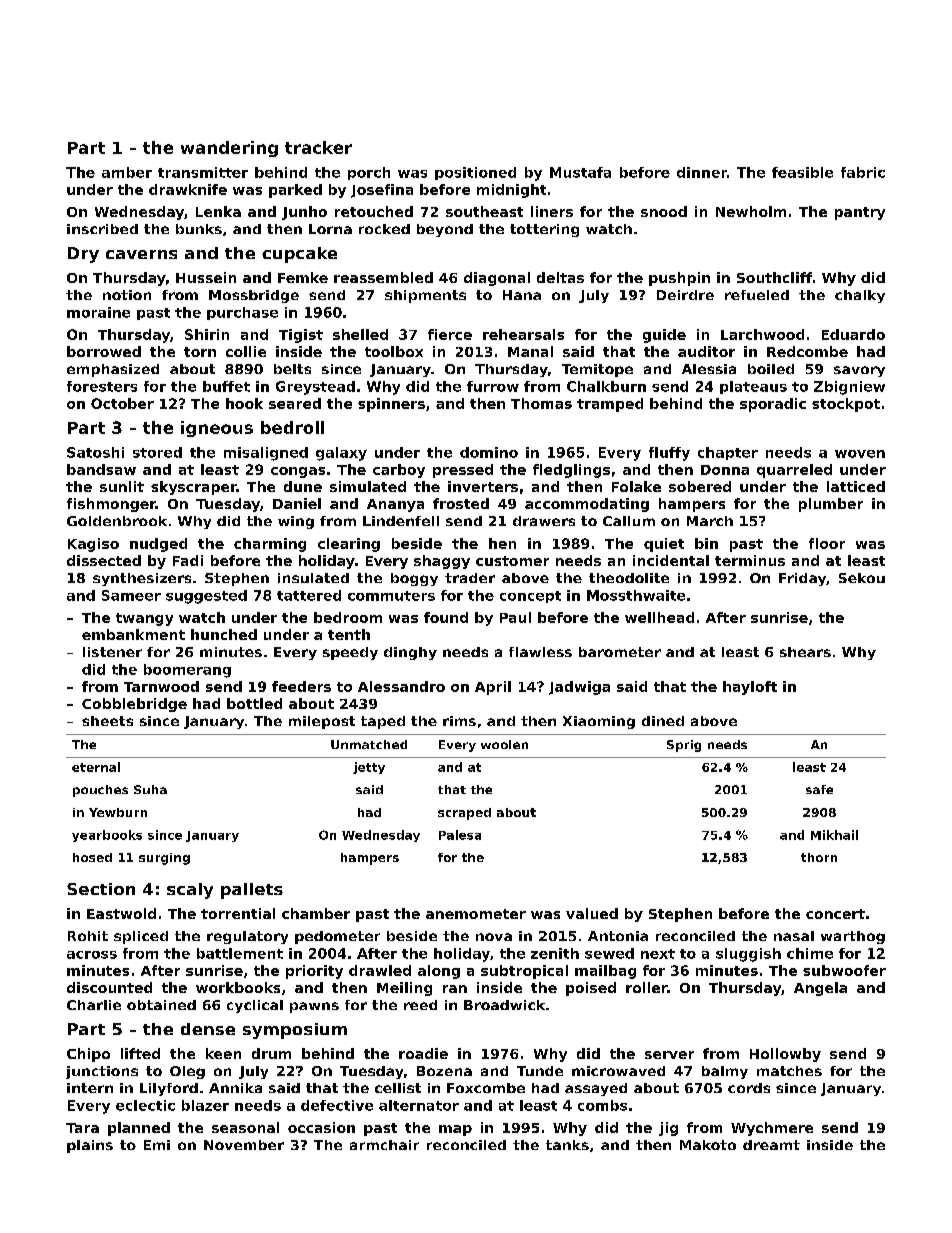 Image resolution: width=952 pixels, height=1233 pixels. Describe the element at coordinates (702, 172) in the document. I see `dinner` at that location.
